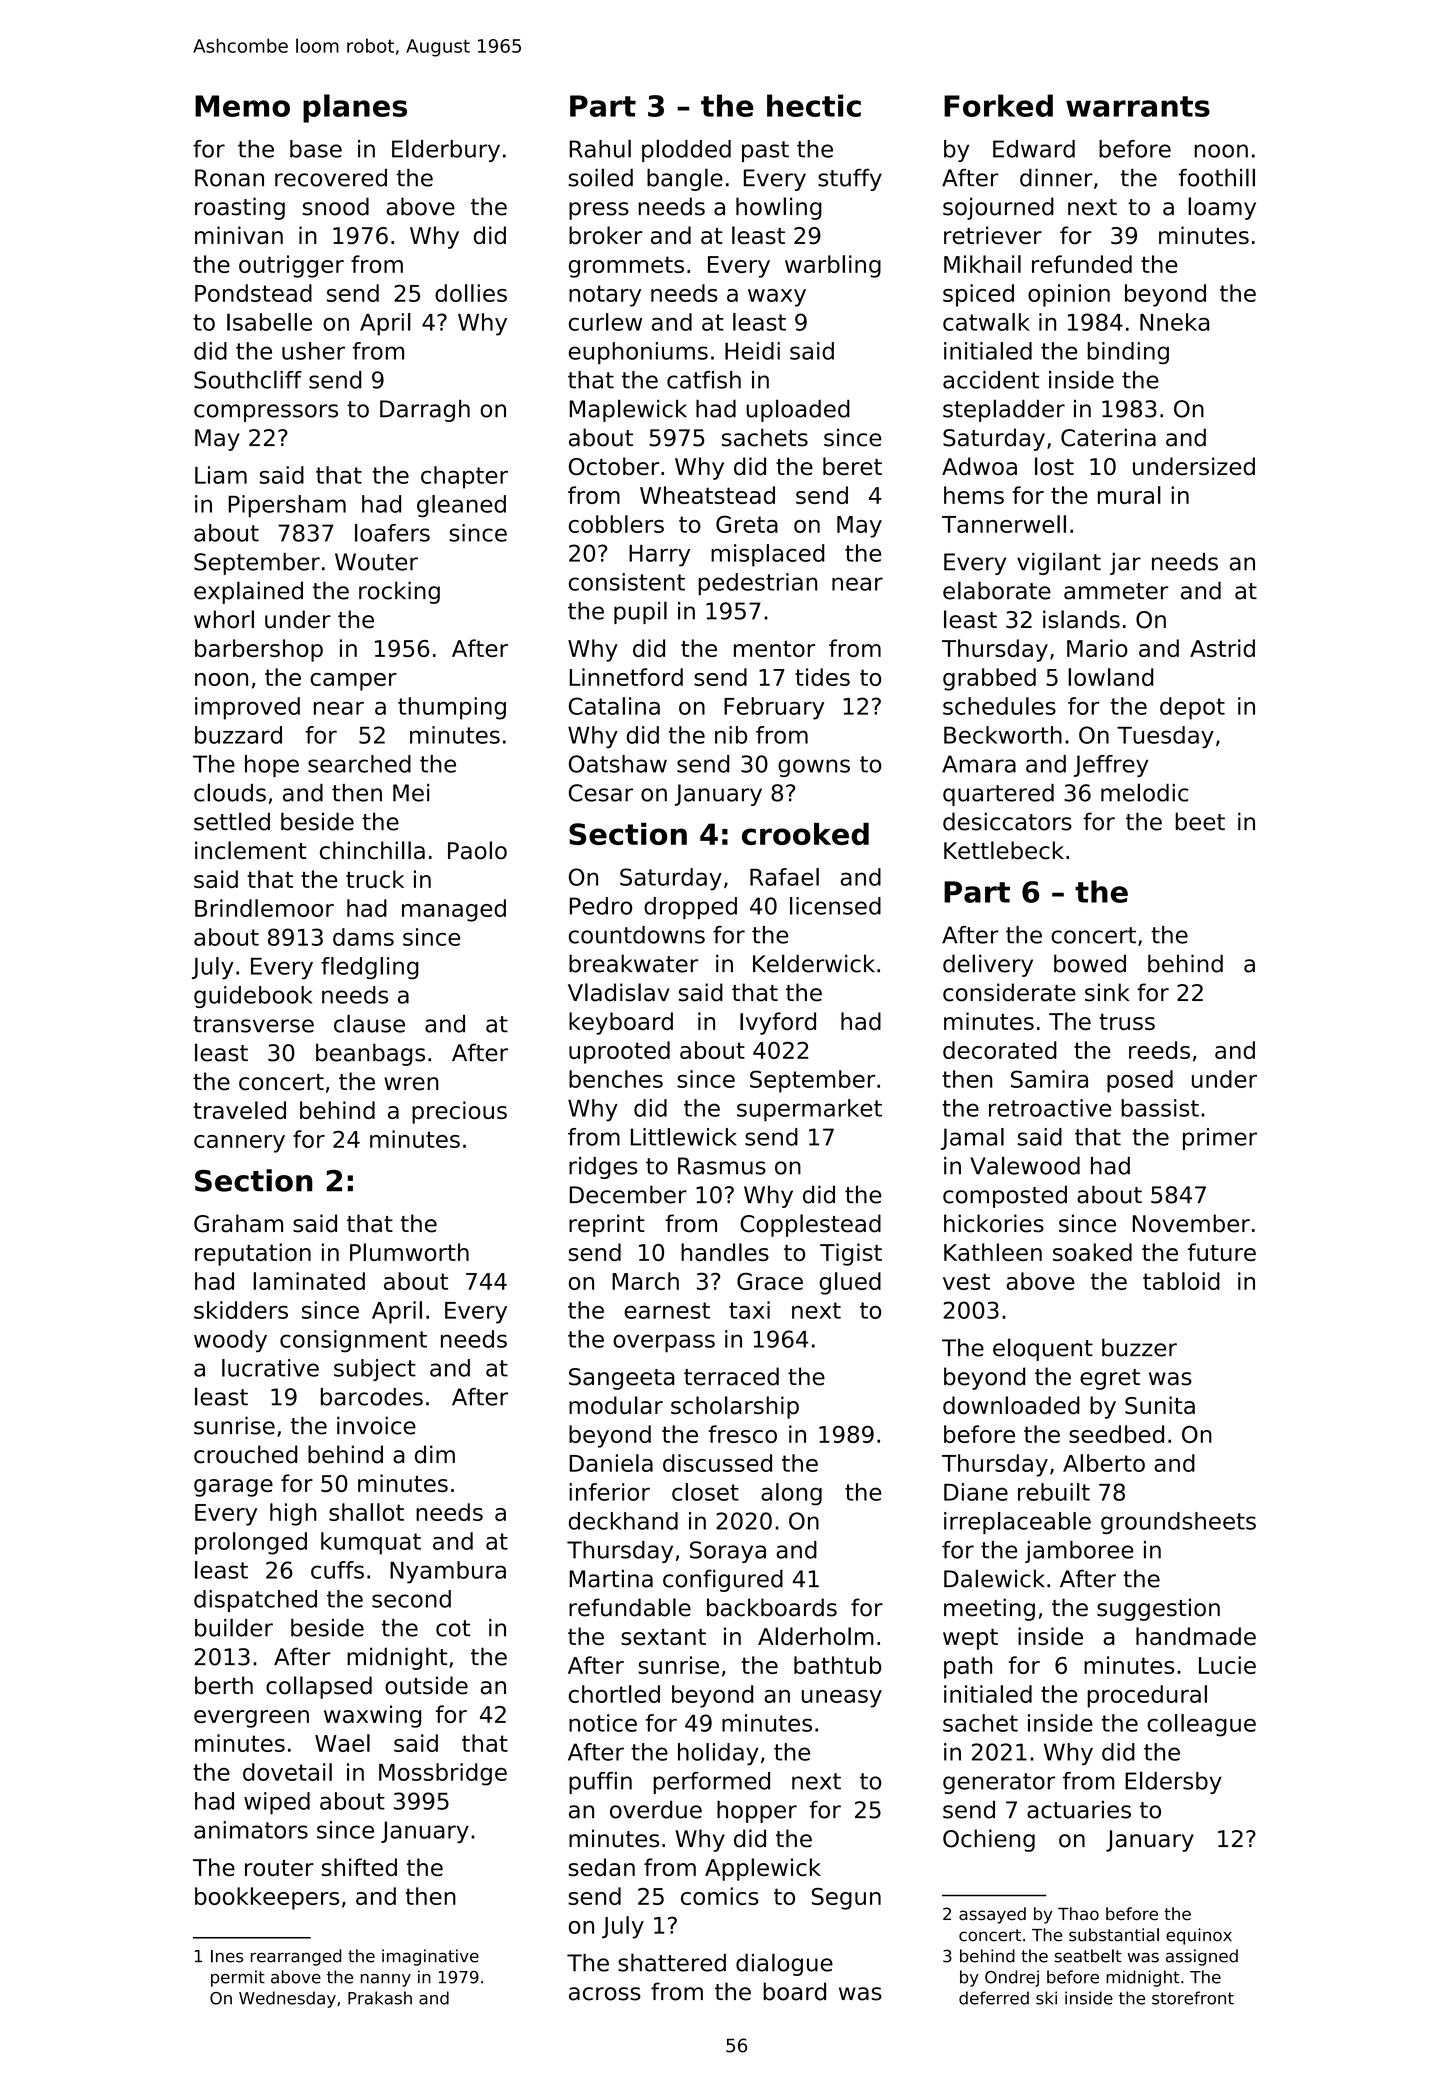 Image resolution: width=1450 pixels, height=2100 pixels. I want to click on warbling, so click(833, 266).
